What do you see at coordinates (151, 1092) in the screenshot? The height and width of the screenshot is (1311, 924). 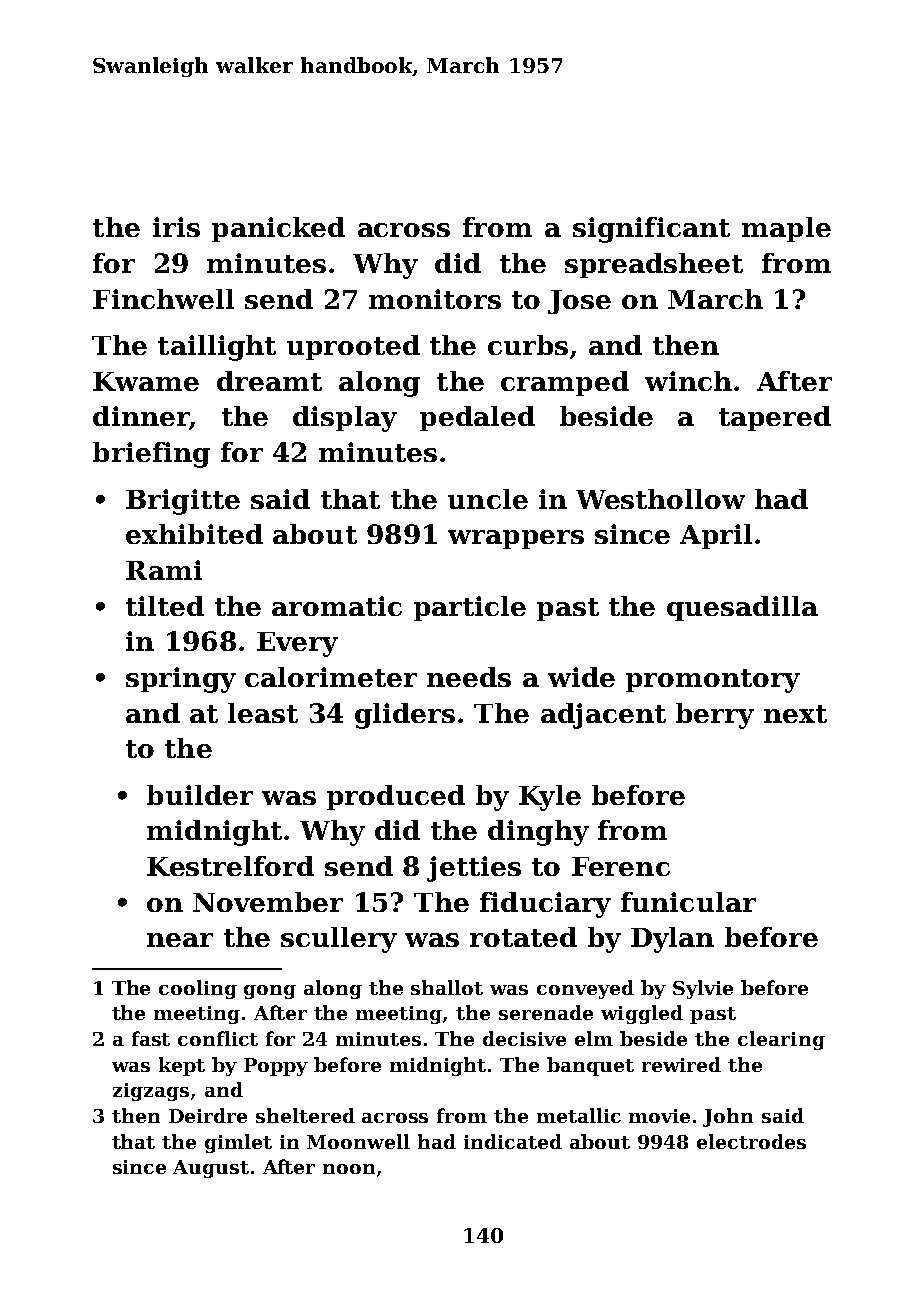 I see `zigzags` at bounding box center [151, 1092].
